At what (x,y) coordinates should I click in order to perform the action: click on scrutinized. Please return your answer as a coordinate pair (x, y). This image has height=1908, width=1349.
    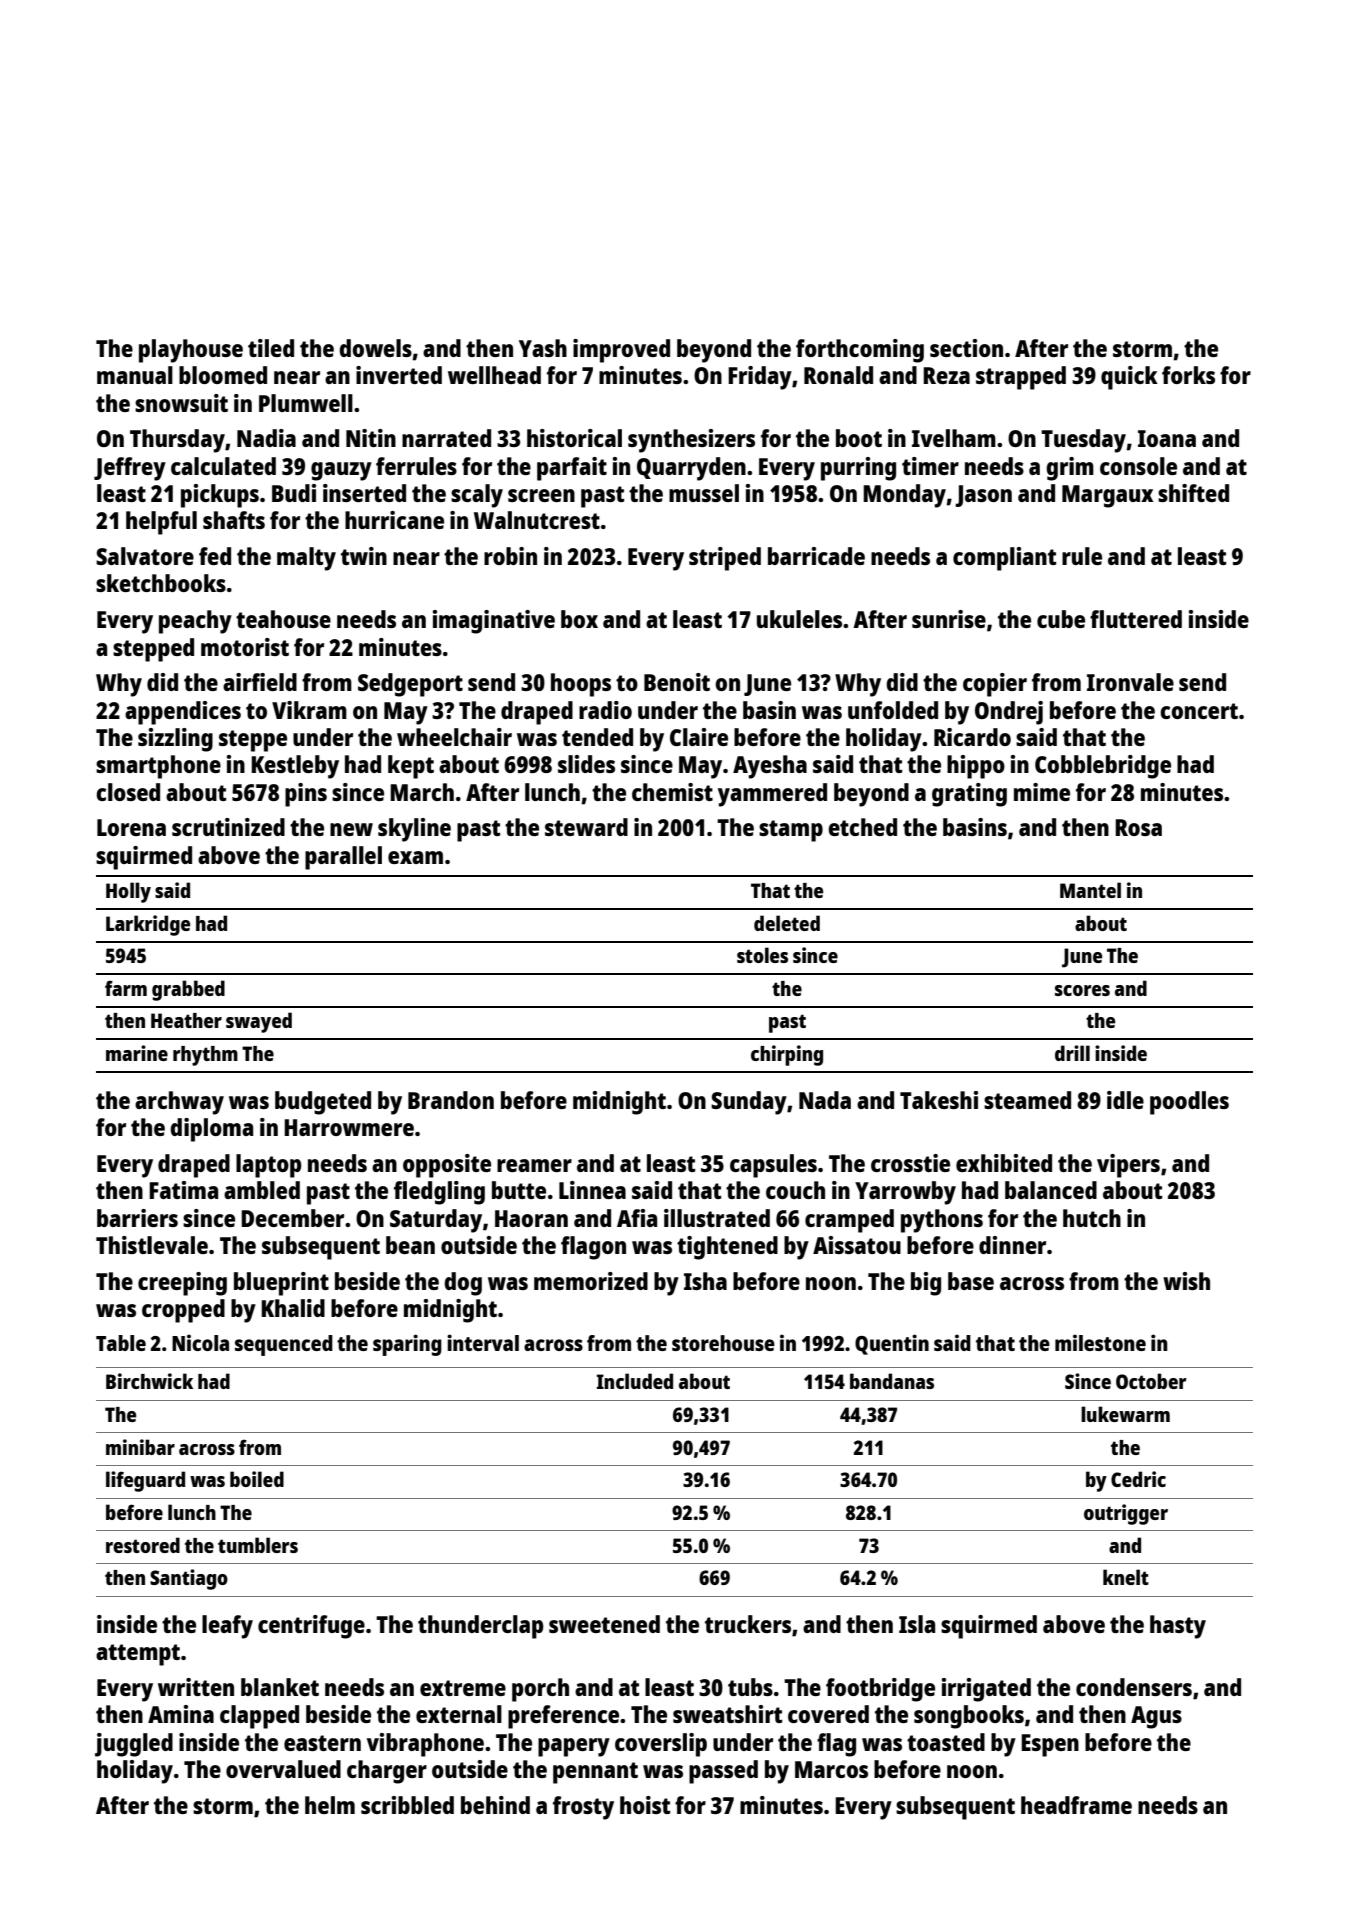
    Looking at the image, I should click on (228, 827).
